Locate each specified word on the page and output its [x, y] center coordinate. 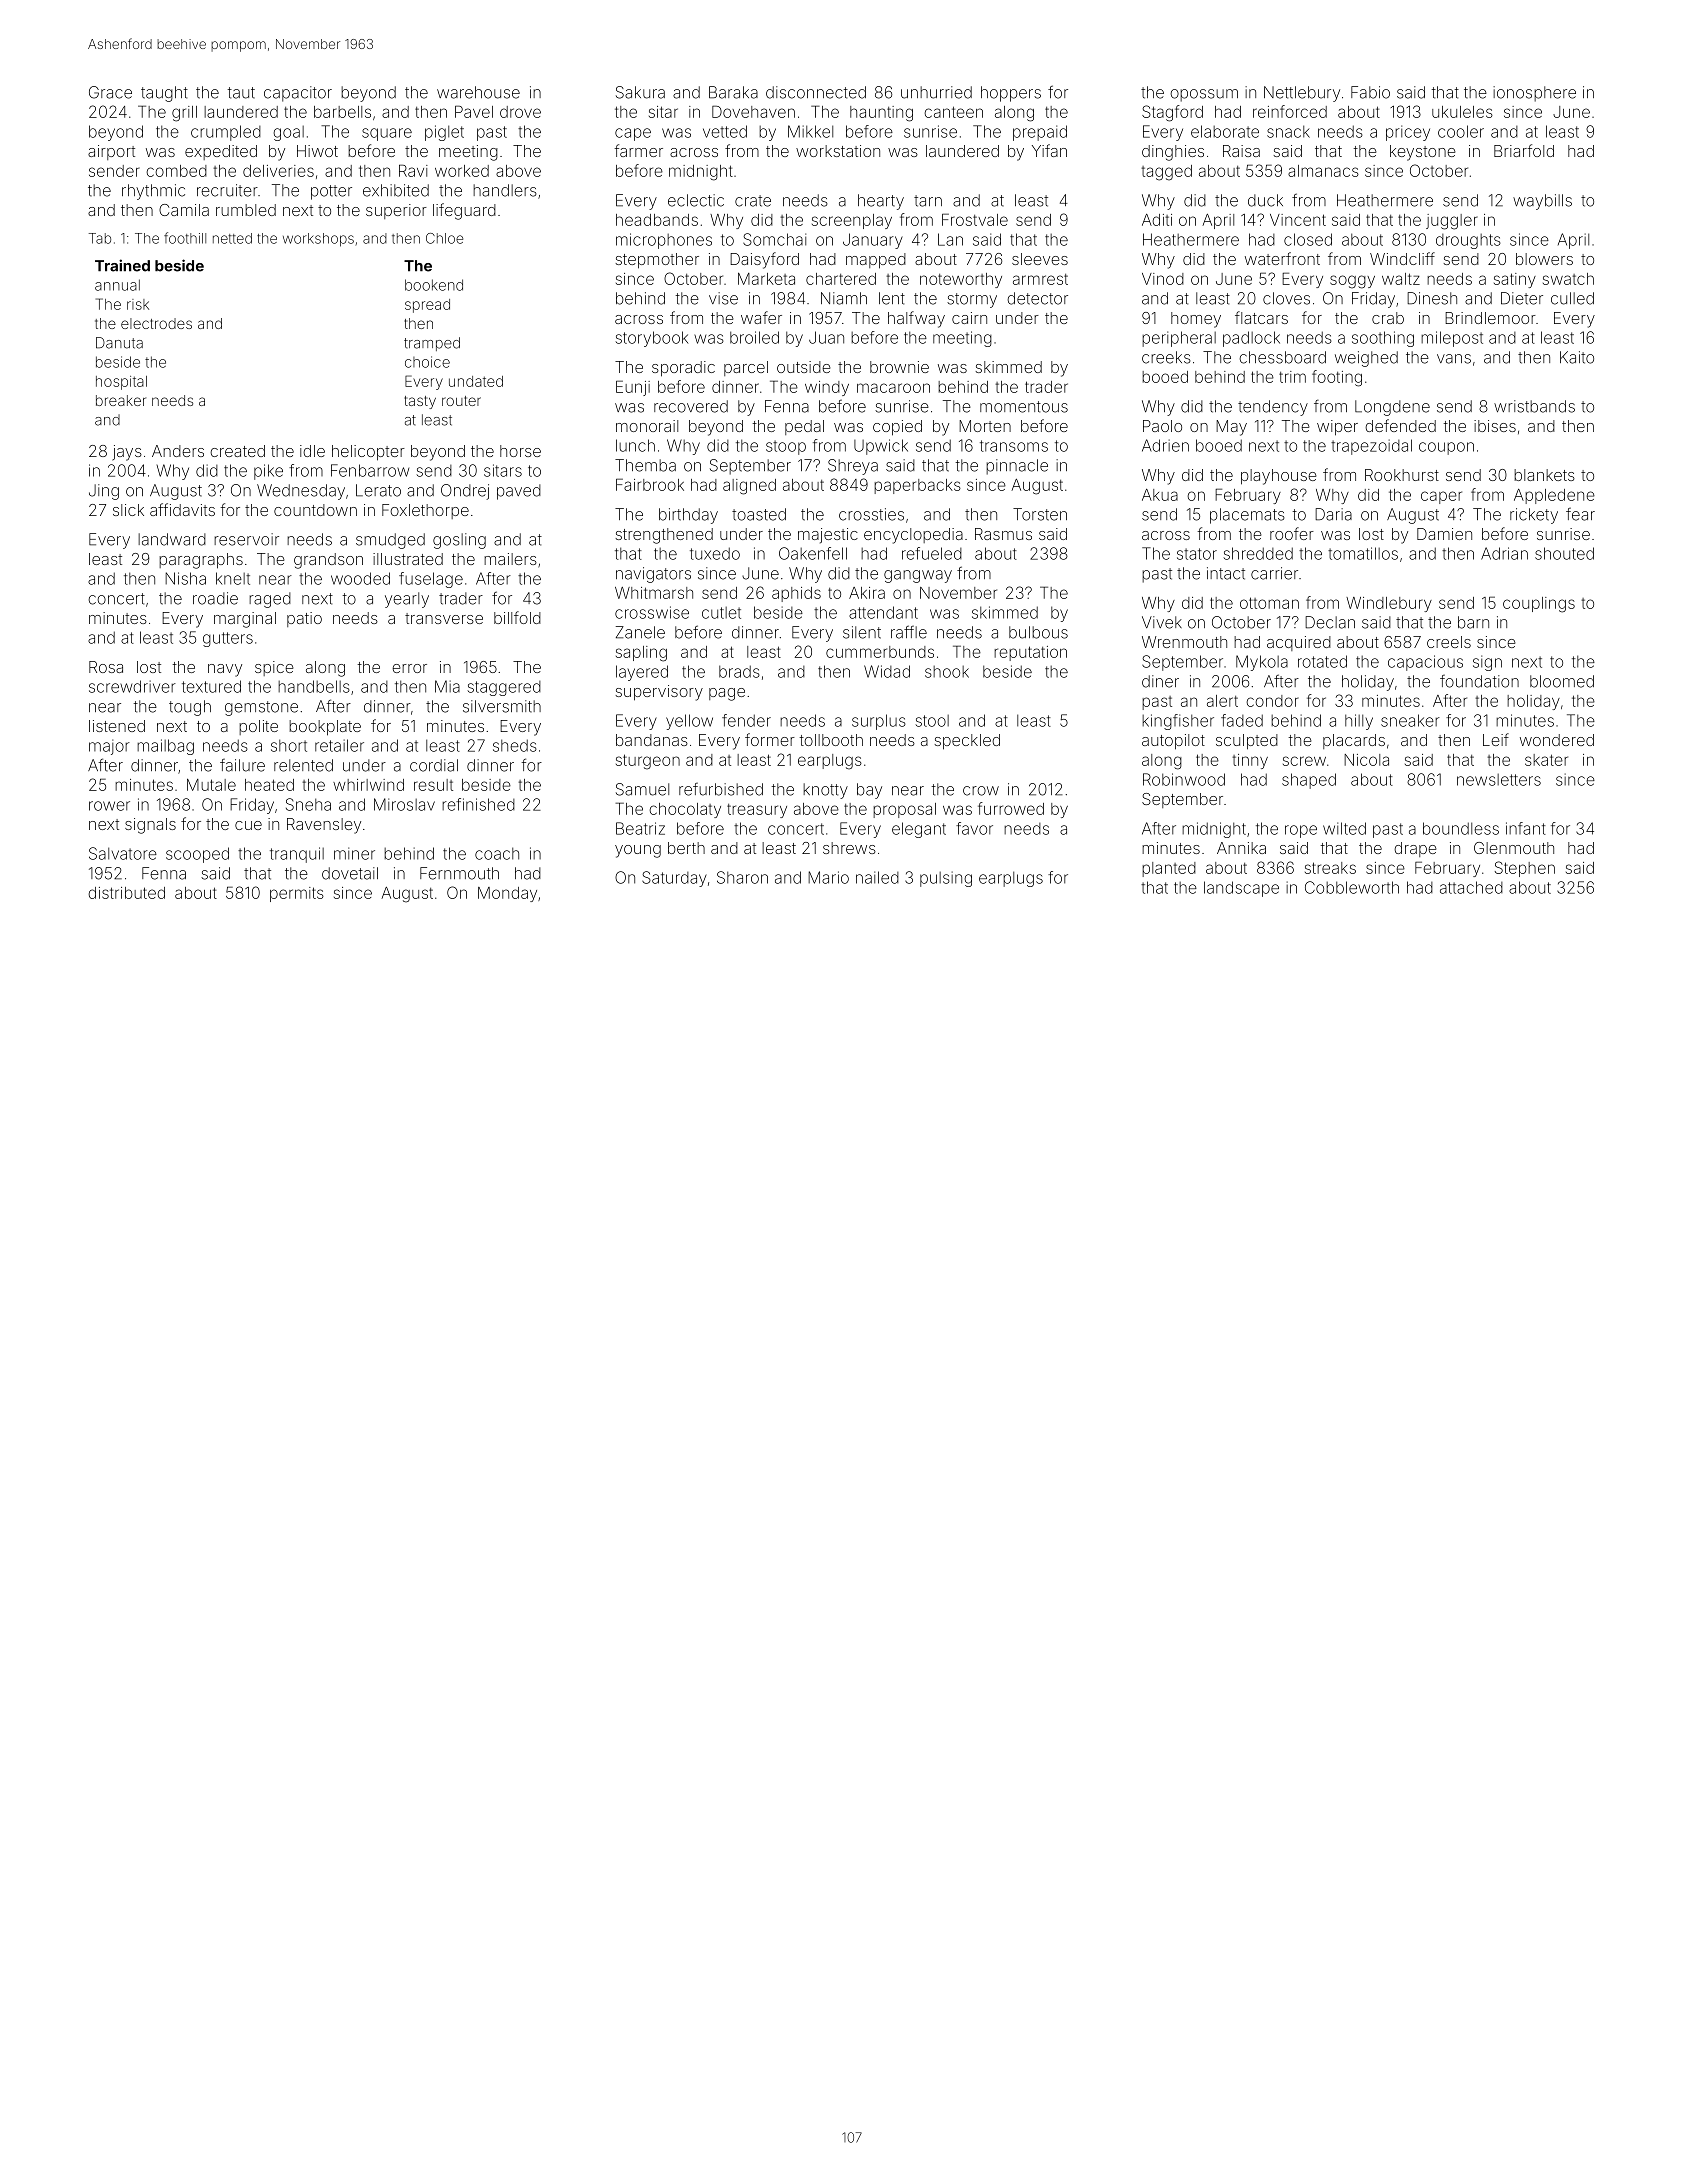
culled [1572, 298]
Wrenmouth [1184, 642]
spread [427, 306]
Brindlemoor [1490, 318]
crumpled [226, 133]
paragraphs [201, 561]
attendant [883, 612]
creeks [1166, 357]
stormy [972, 300]
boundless [1461, 828]
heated [269, 785]
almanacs [1323, 171]
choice [427, 362]
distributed [126, 893]
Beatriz [640, 828]
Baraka [733, 92]
